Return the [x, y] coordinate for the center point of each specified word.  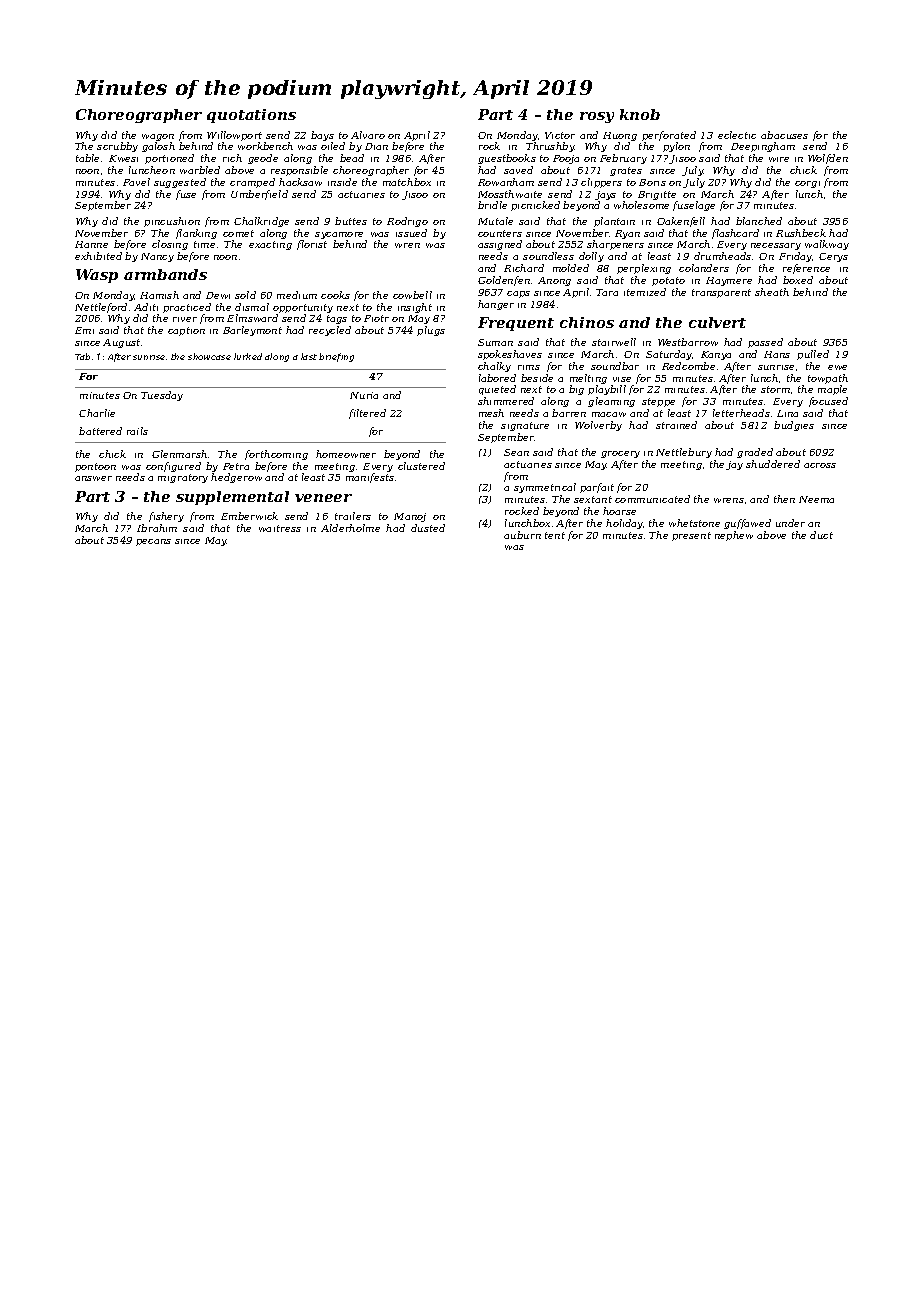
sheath [772, 292]
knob [640, 114]
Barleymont [252, 331]
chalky [494, 367]
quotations [251, 116]
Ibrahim [157, 528]
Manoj [410, 517]
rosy [597, 117]
